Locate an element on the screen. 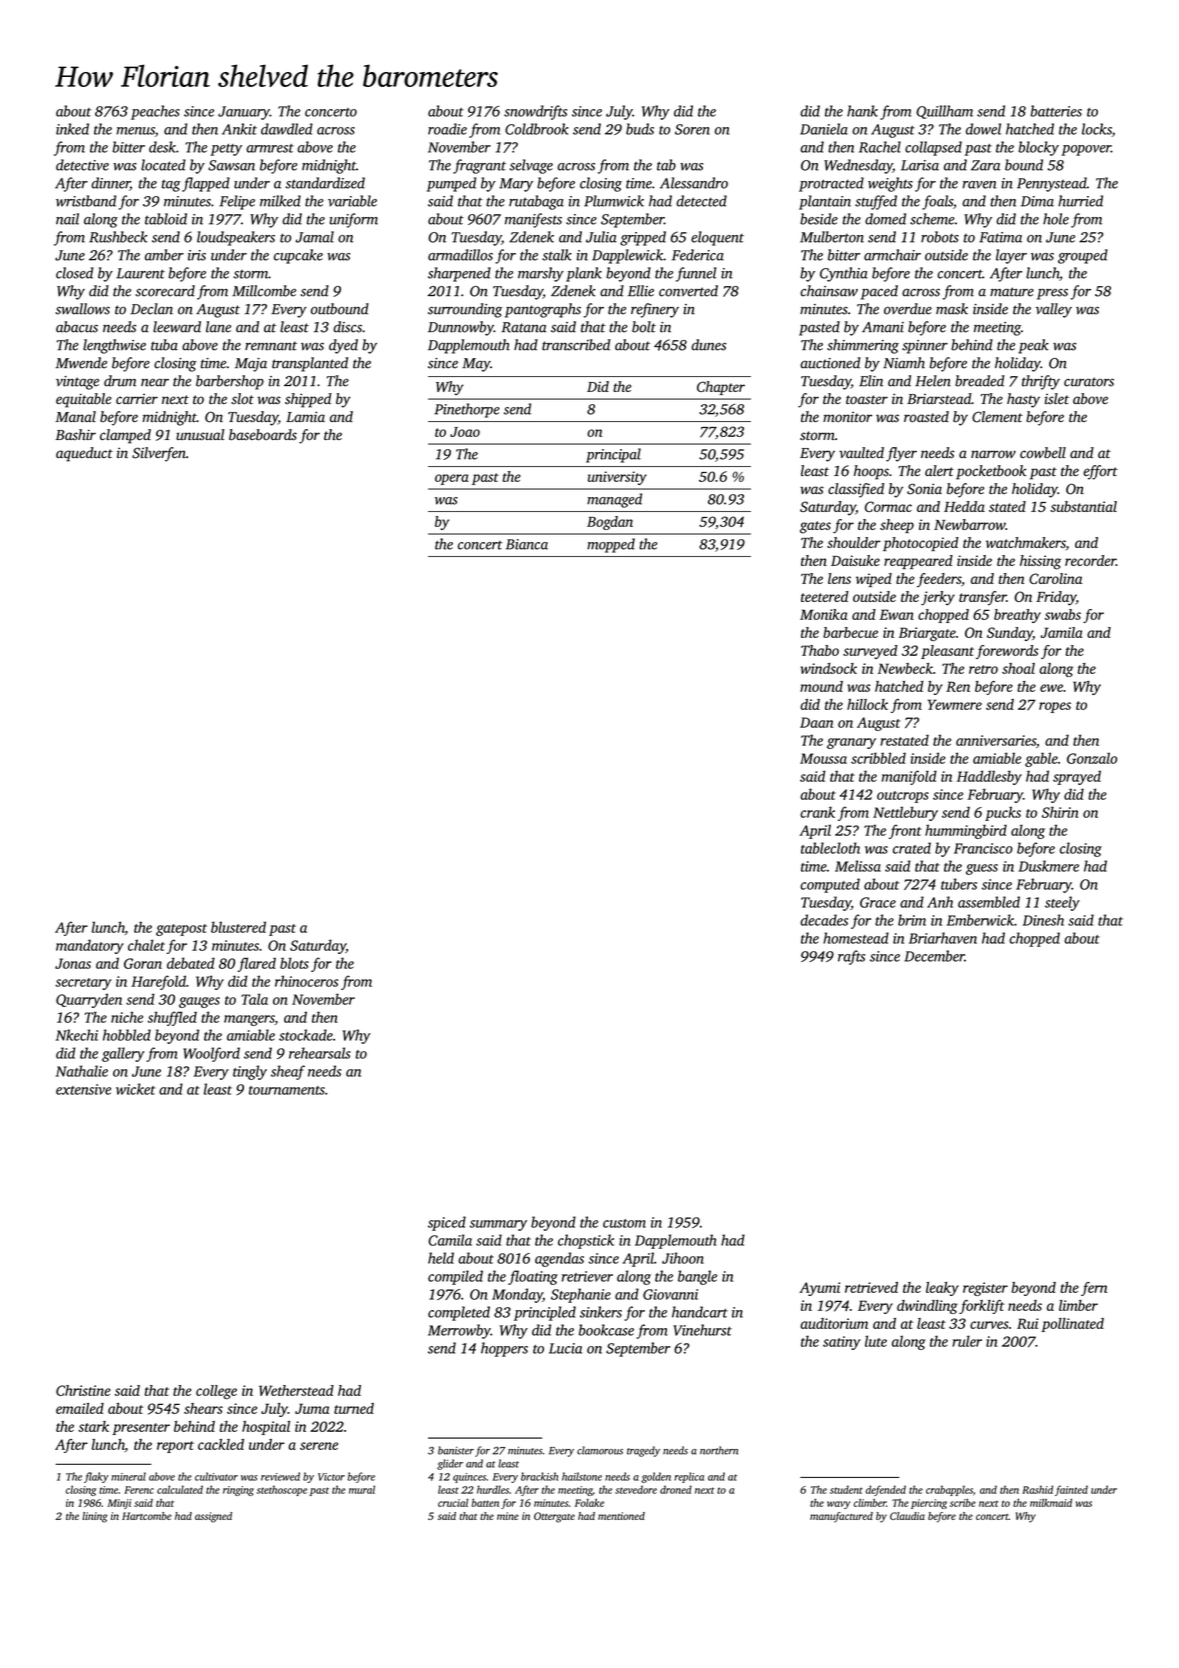 This screenshot has width=1179, height=1668. Rushbeck is located at coordinates (118, 237).
